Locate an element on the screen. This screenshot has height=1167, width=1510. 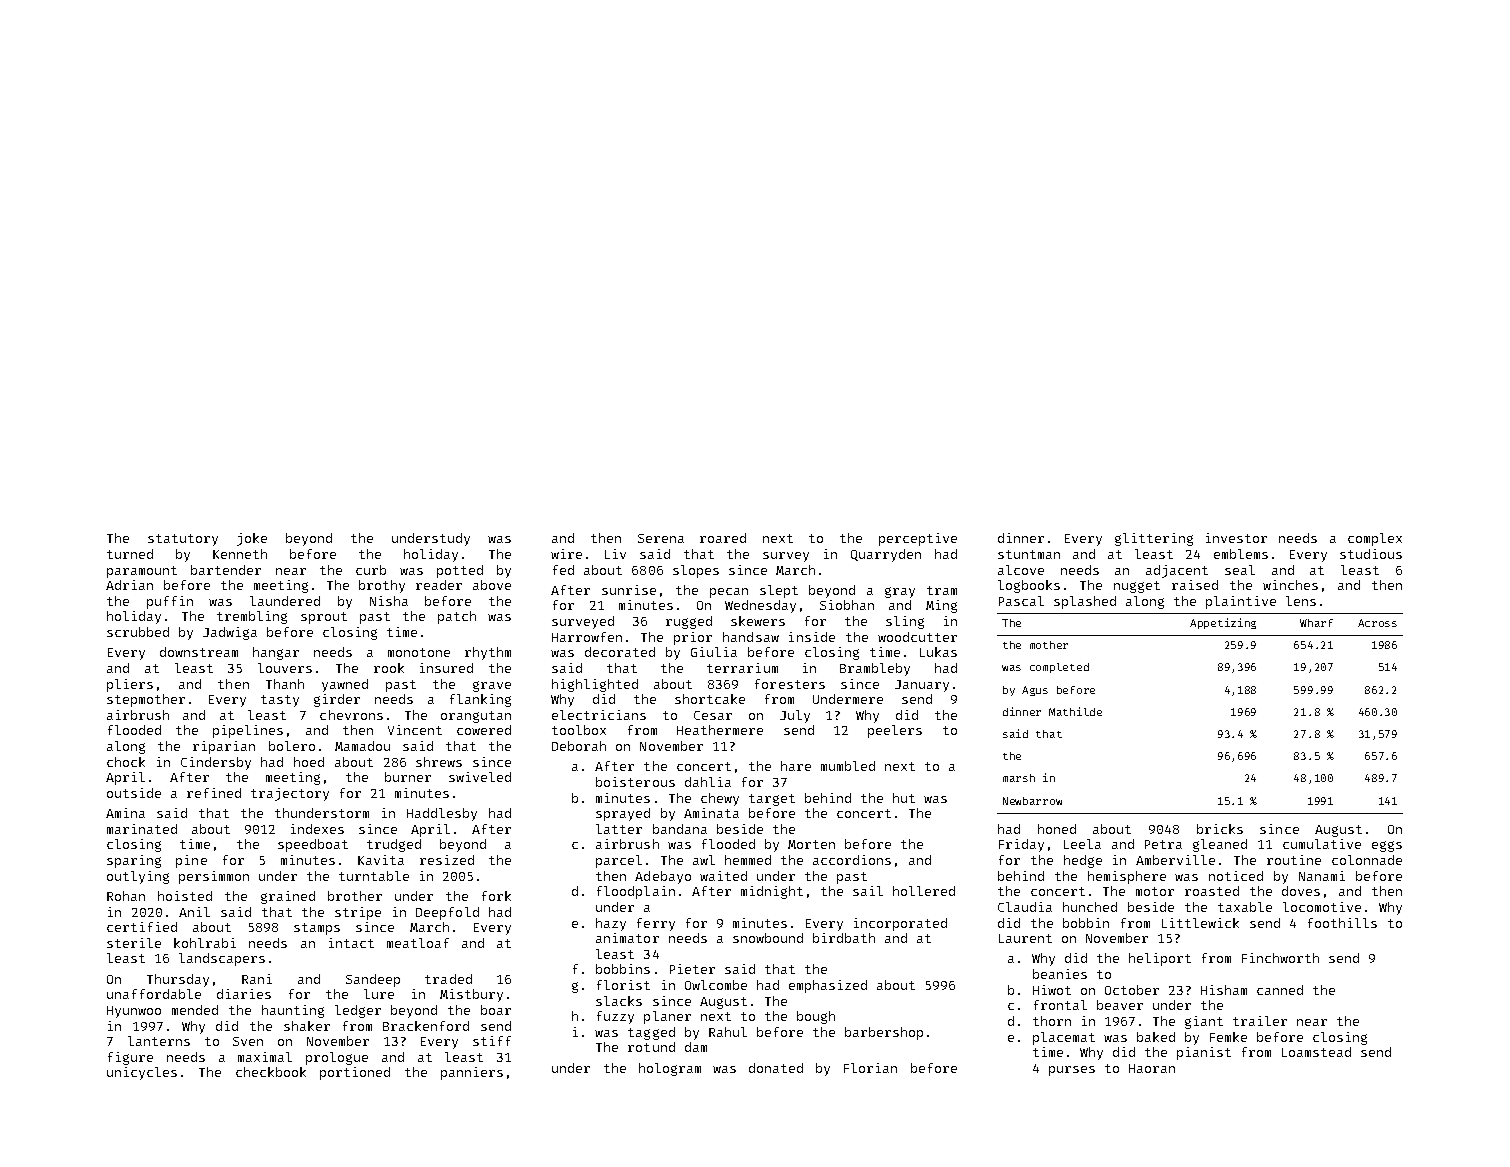
meatloaf is located at coordinates (418, 943).
